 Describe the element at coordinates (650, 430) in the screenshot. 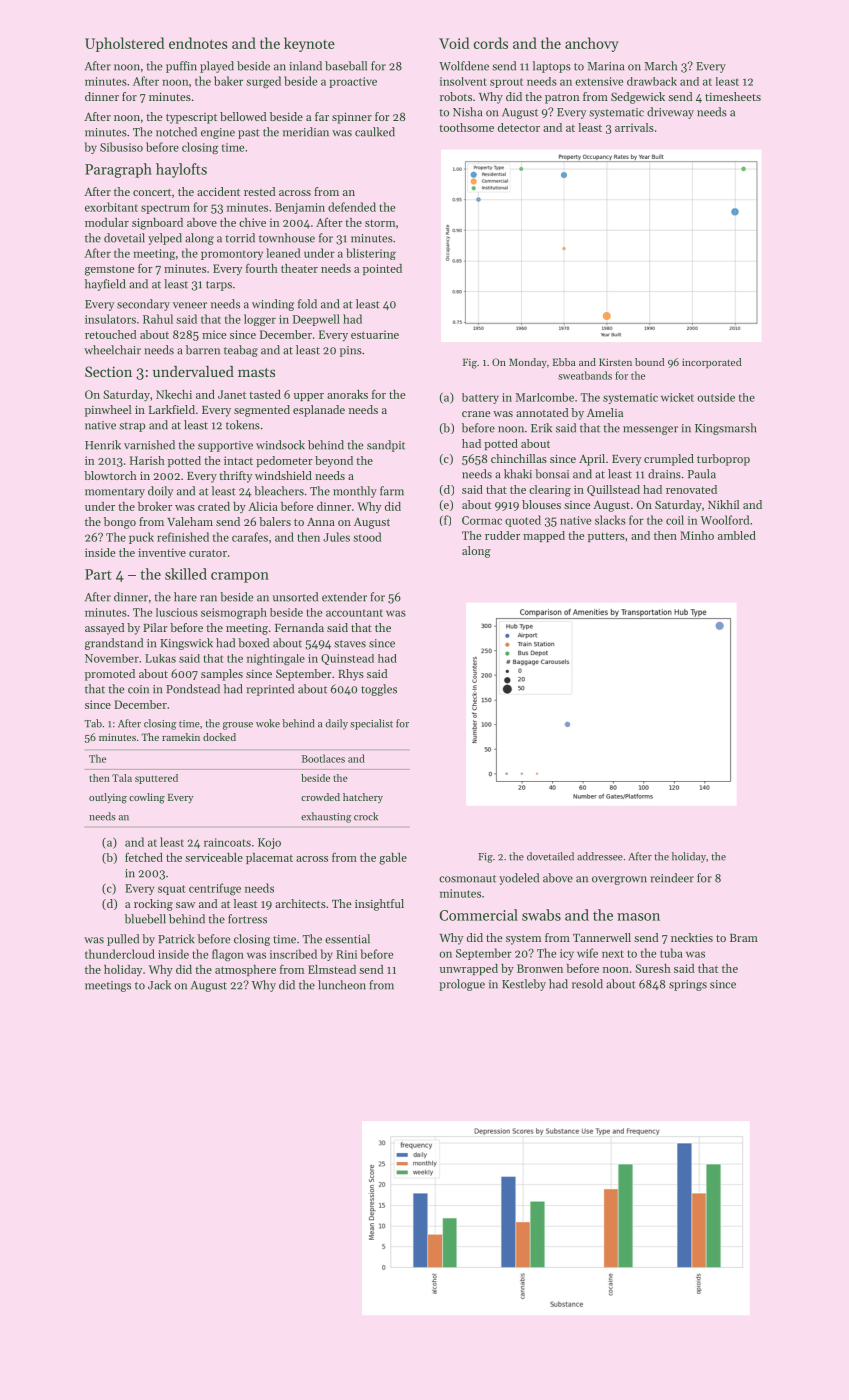

I see `messenger` at that location.
